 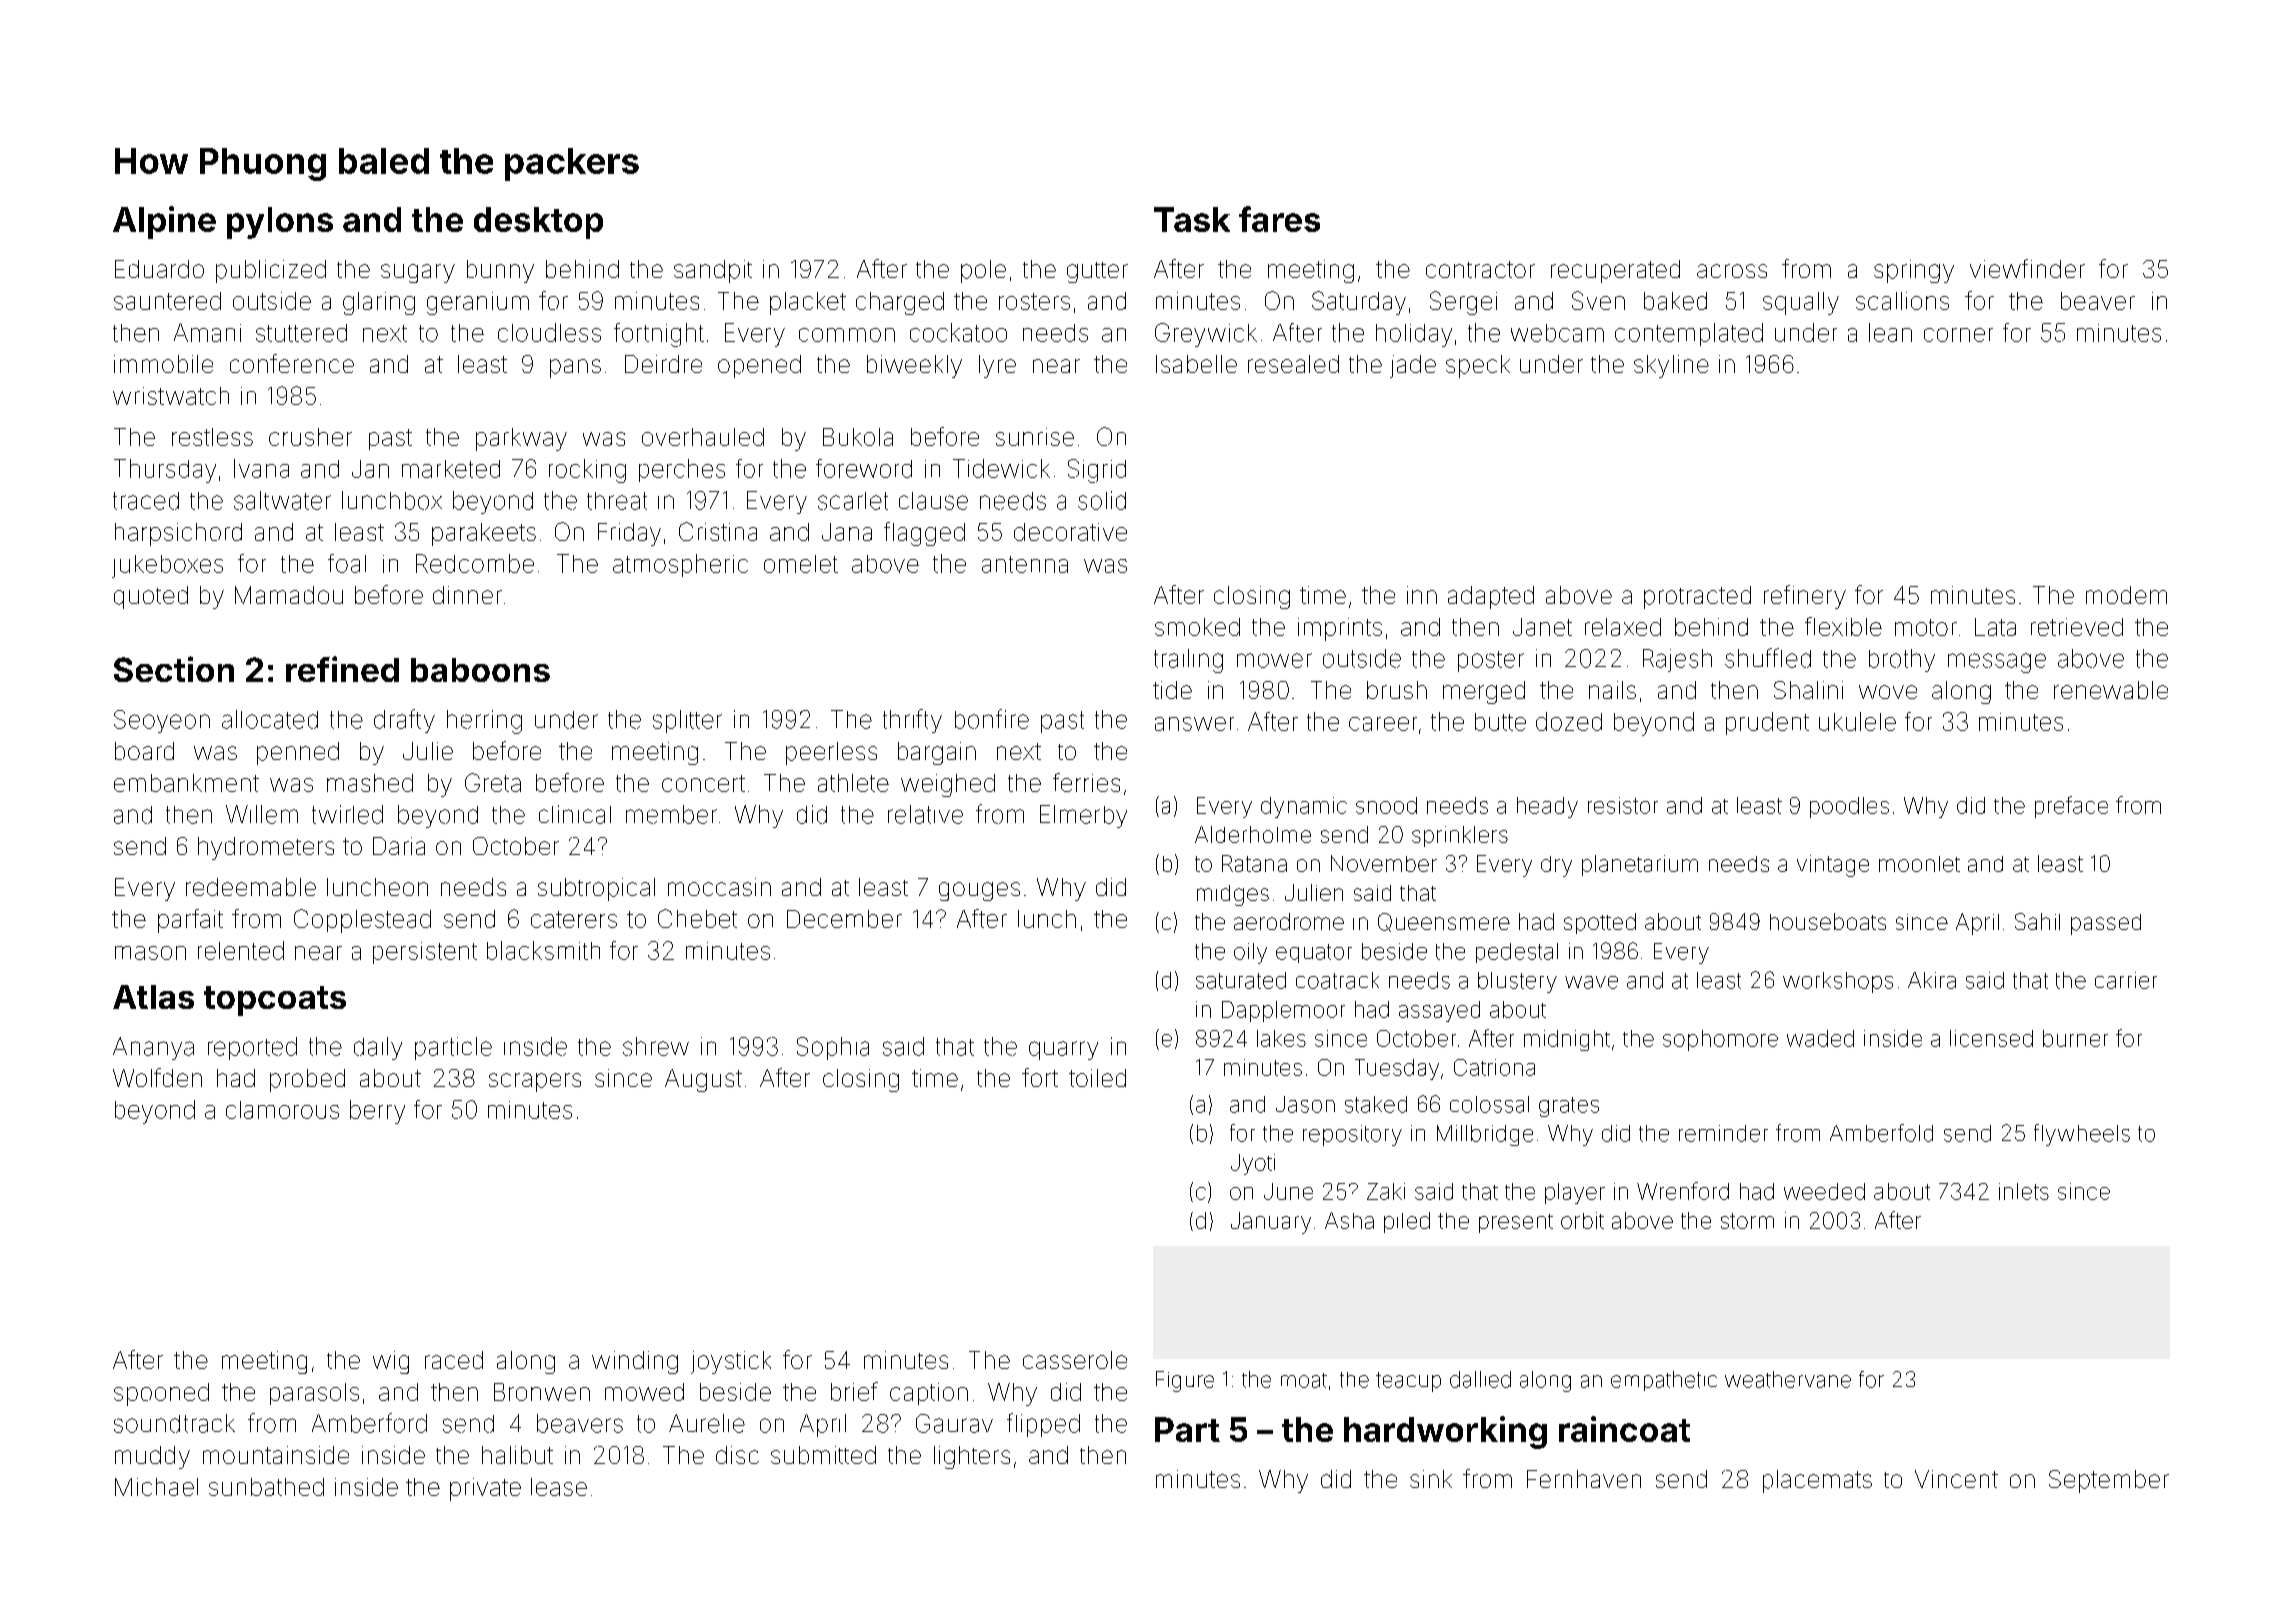 What do you see at coordinates (687, 721) in the page?
I see `splitter` at bounding box center [687, 721].
